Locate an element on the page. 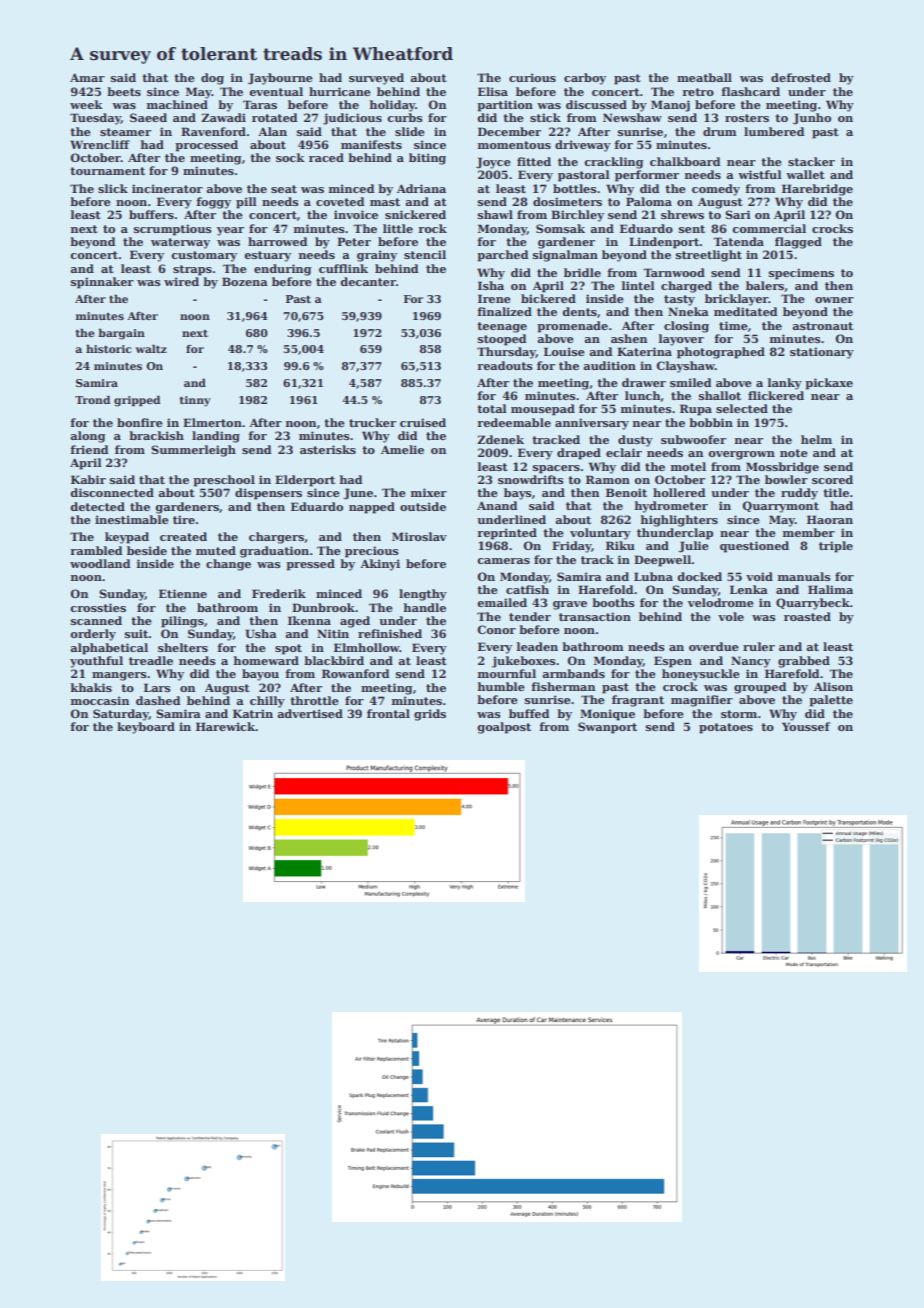 The height and width of the image is (1308, 924). woodland is located at coordinates (100, 563).
